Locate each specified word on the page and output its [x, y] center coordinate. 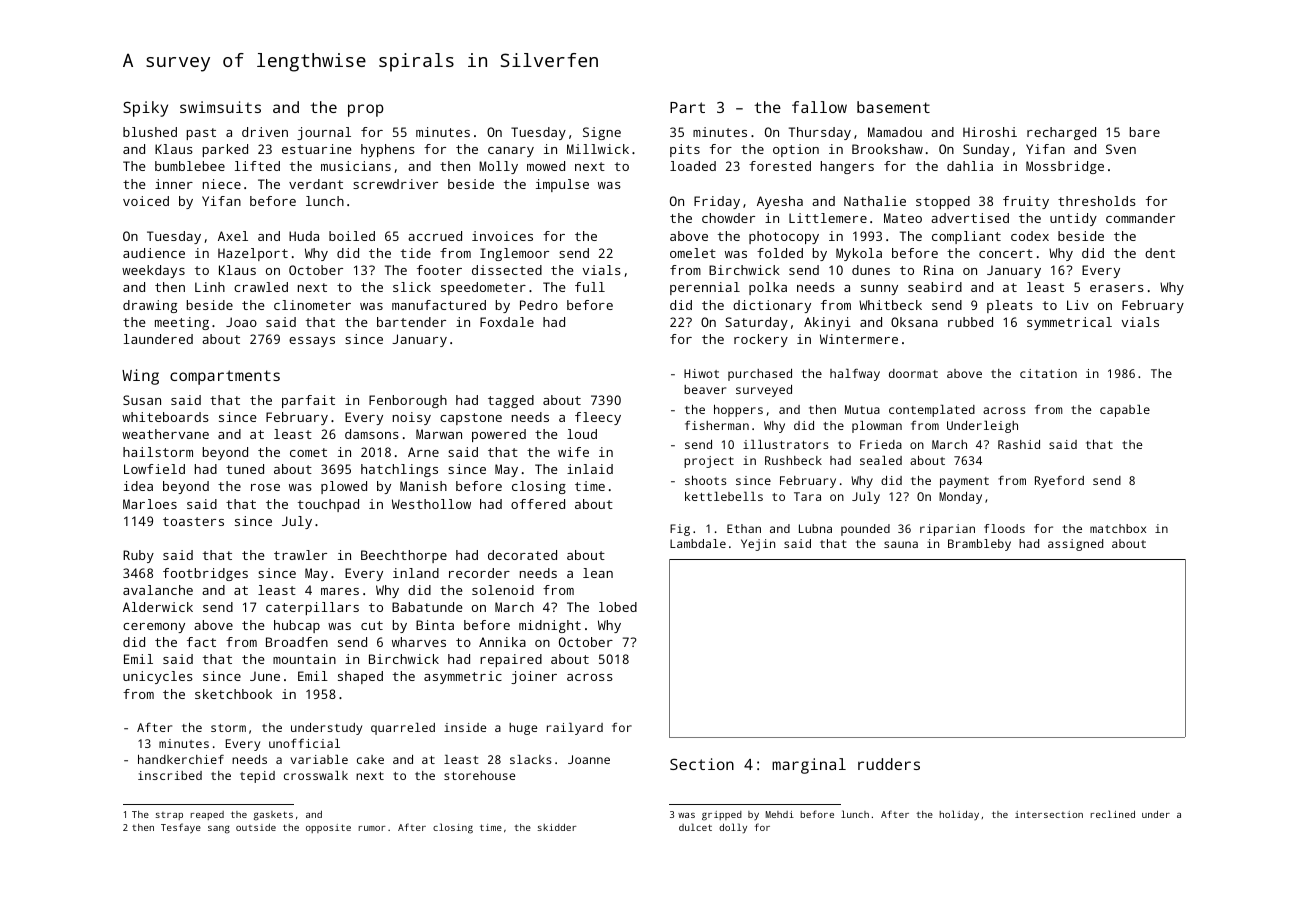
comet [308, 452]
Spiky [145, 109]
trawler [300, 555]
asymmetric [463, 677]
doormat [913, 373]
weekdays [153, 271]
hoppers [738, 411]
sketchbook [233, 694]
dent [1160, 253]
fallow [819, 107]
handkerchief [181, 759]
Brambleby [979, 545]
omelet [693, 253]
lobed [618, 607]
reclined [1112, 814]
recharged [1061, 133]
